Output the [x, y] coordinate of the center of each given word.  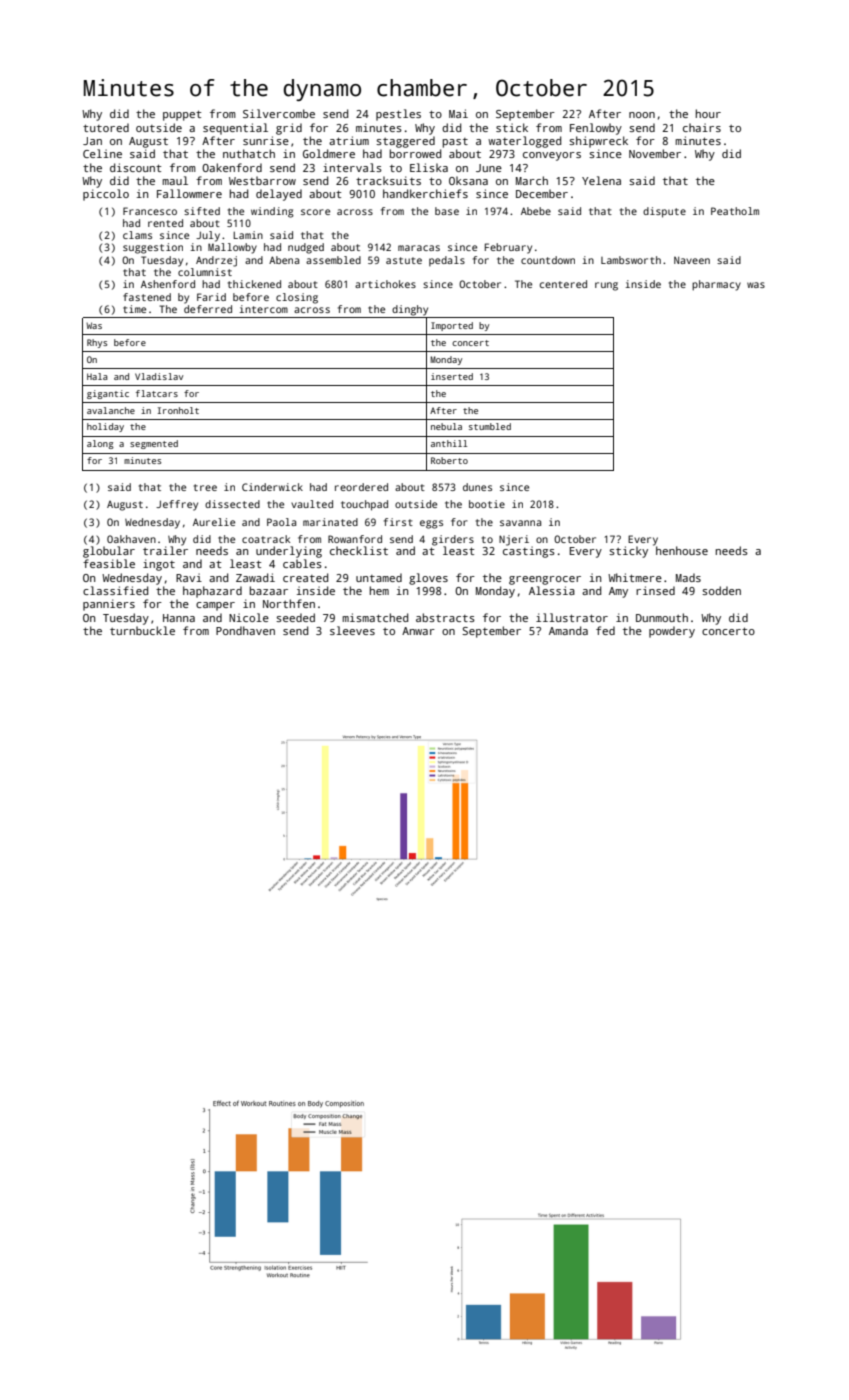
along [100, 444]
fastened [147, 297]
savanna [520, 523]
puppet [182, 115]
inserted [452, 376]
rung [606, 286]
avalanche [111, 410]
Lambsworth [631, 260]
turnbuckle [142, 630]
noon [642, 115]
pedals [447, 261]
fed [605, 630]
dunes [477, 487]
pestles [398, 115]
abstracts [445, 617]
